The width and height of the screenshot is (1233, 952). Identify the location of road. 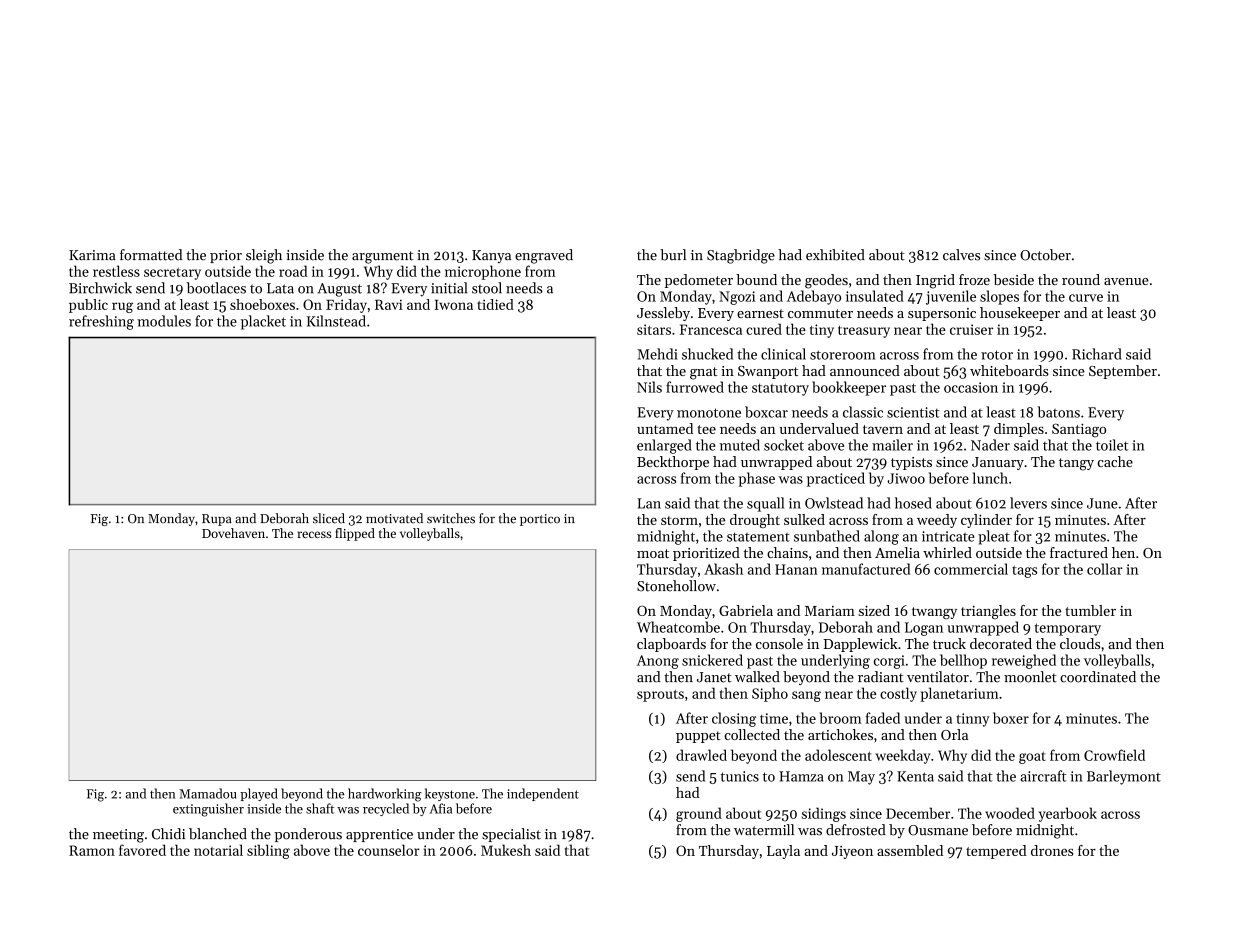
(293, 271).
